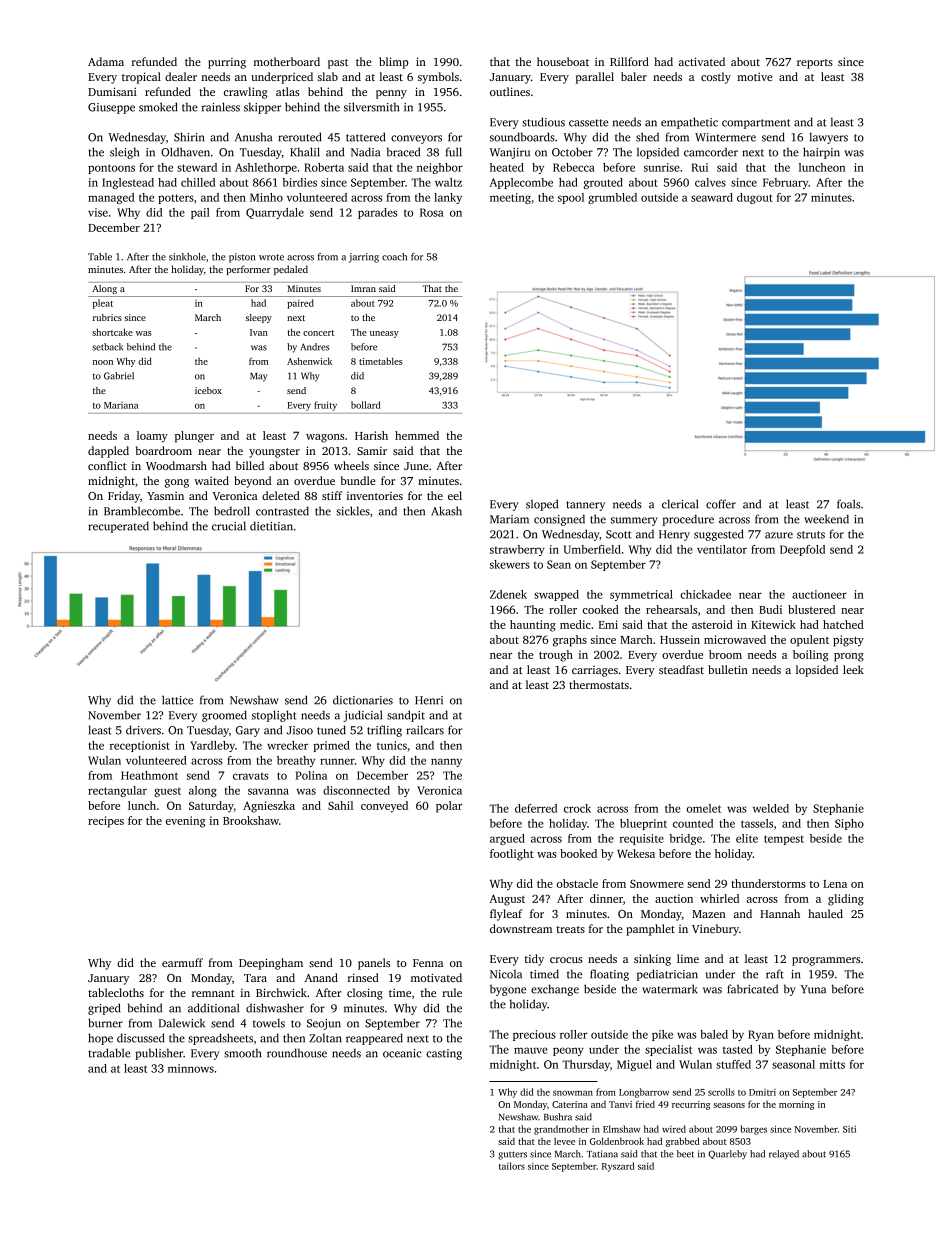 The height and width of the screenshot is (1233, 952). What do you see at coordinates (186, 822) in the screenshot?
I see `evening` at bounding box center [186, 822].
